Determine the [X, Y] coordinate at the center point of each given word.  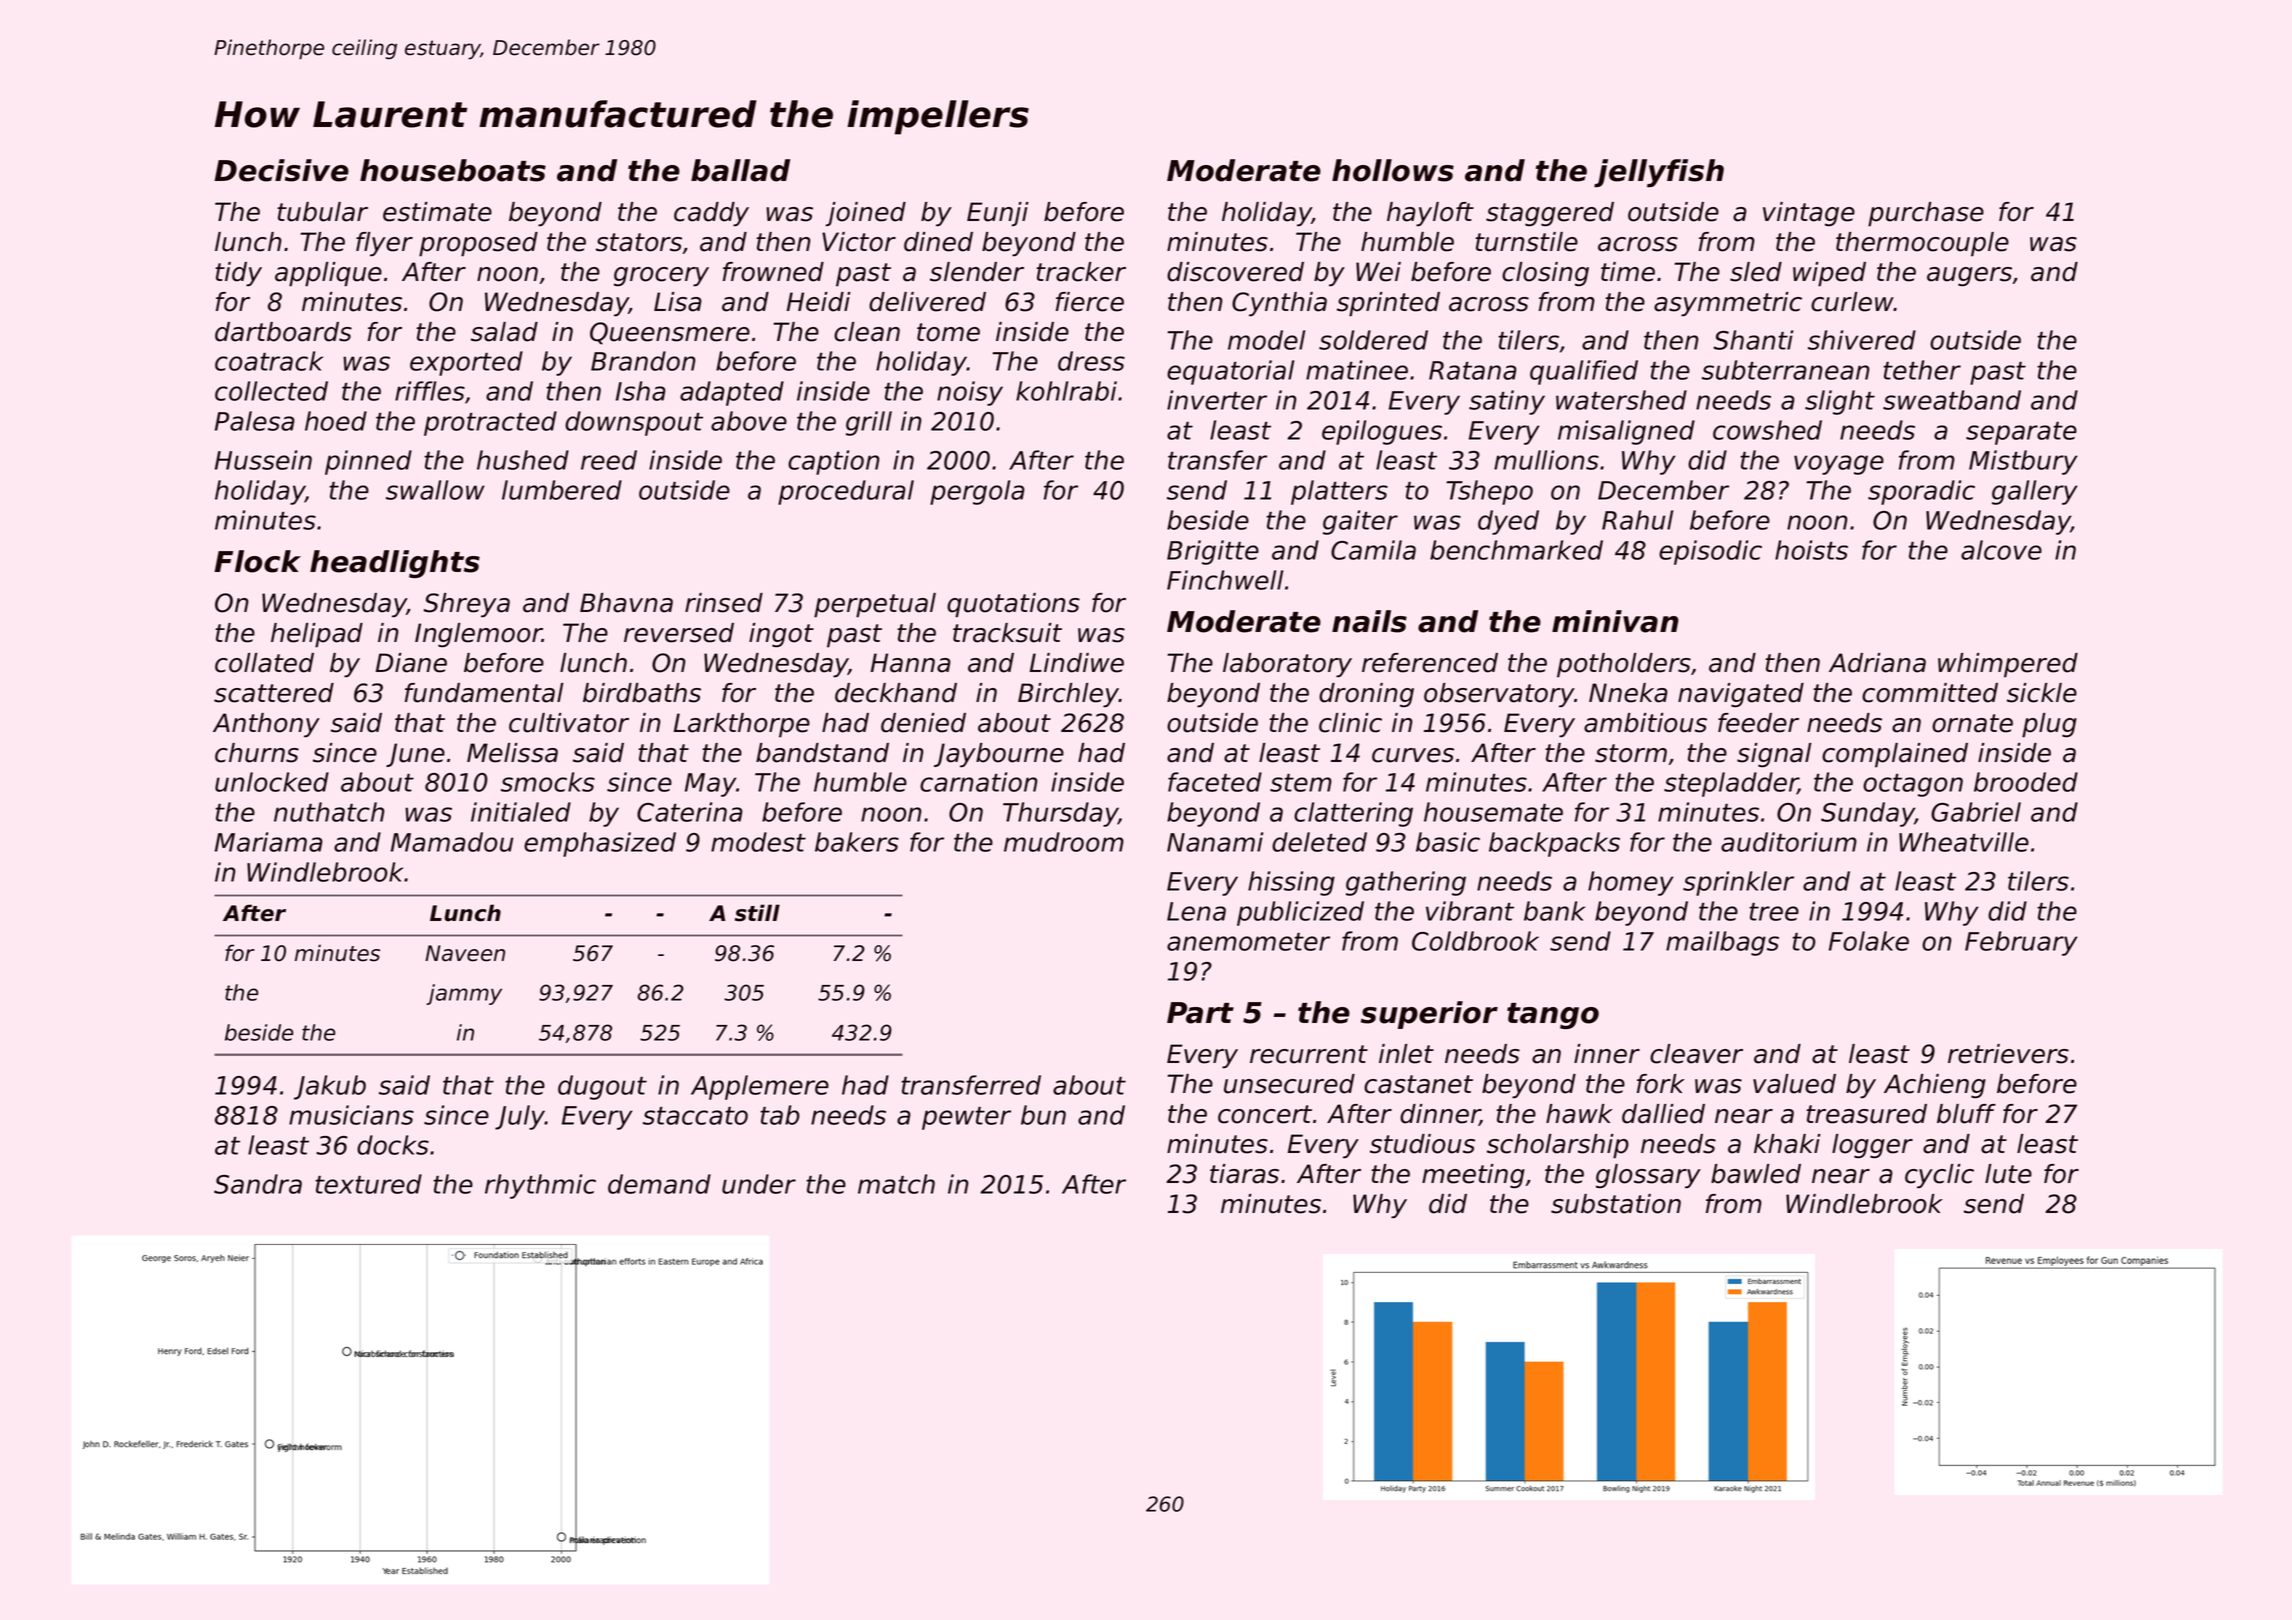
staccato [695, 1116]
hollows [1393, 170]
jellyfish [1659, 173]
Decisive [281, 170]
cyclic [1939, 1176]
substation [1616, 1204]
